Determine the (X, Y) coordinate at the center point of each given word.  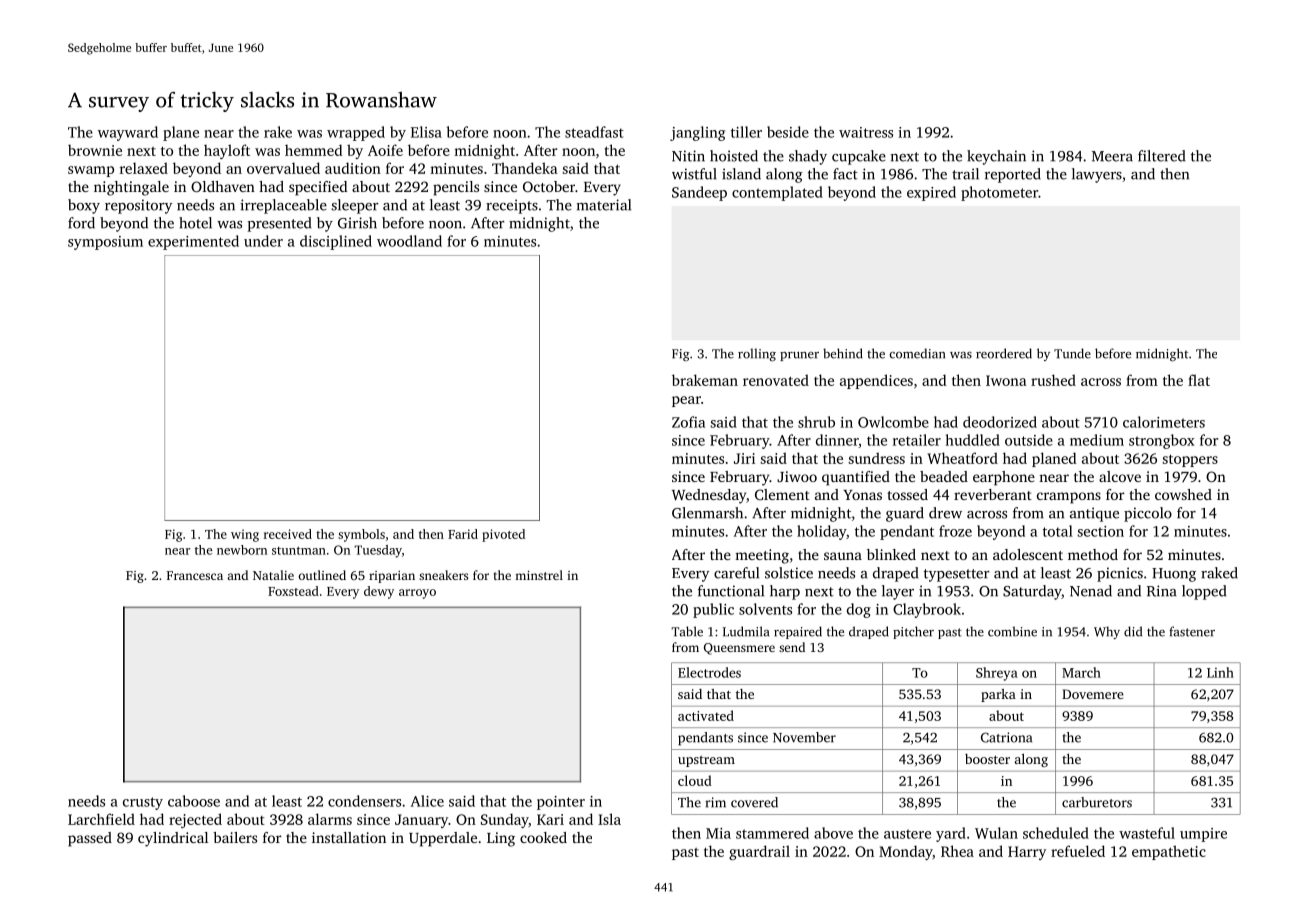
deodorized (1000, 422)
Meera (1112, 156)
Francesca (195, 575)
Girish (357, 223)
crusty (143, 803)
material (604, 205)
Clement (782, 494)
